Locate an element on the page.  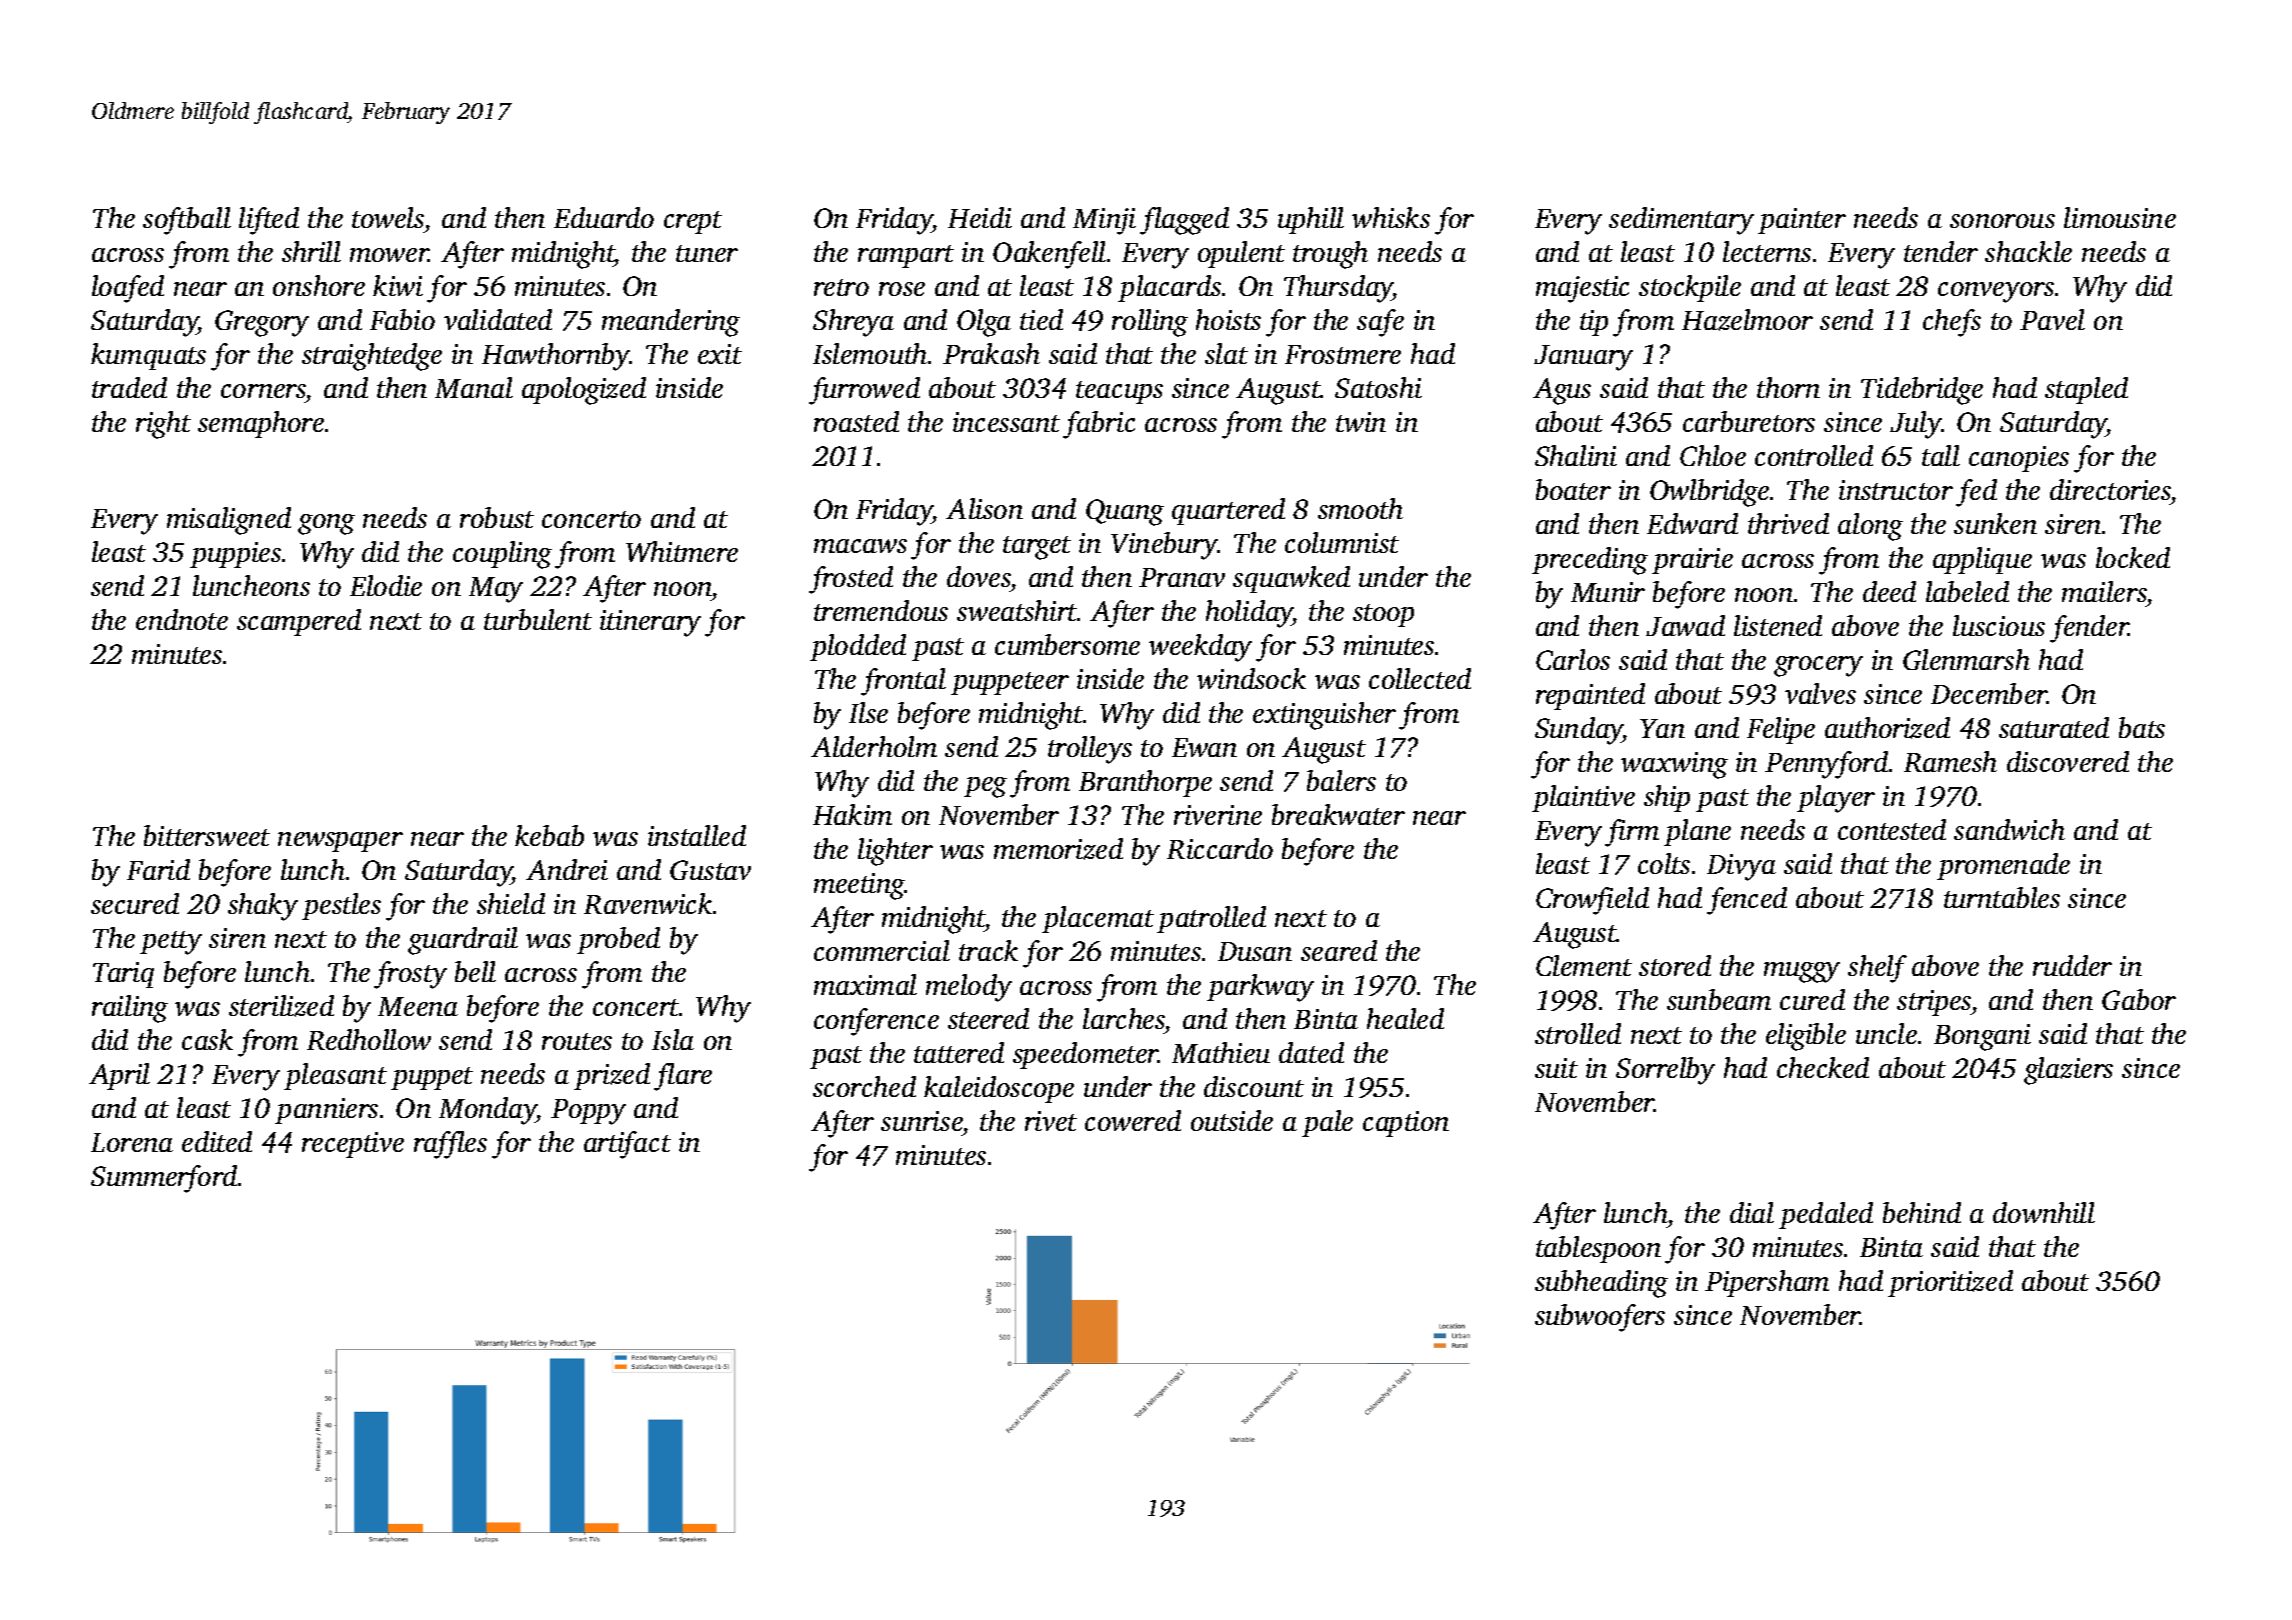
turntables is located at coordinates (2002, 897).
